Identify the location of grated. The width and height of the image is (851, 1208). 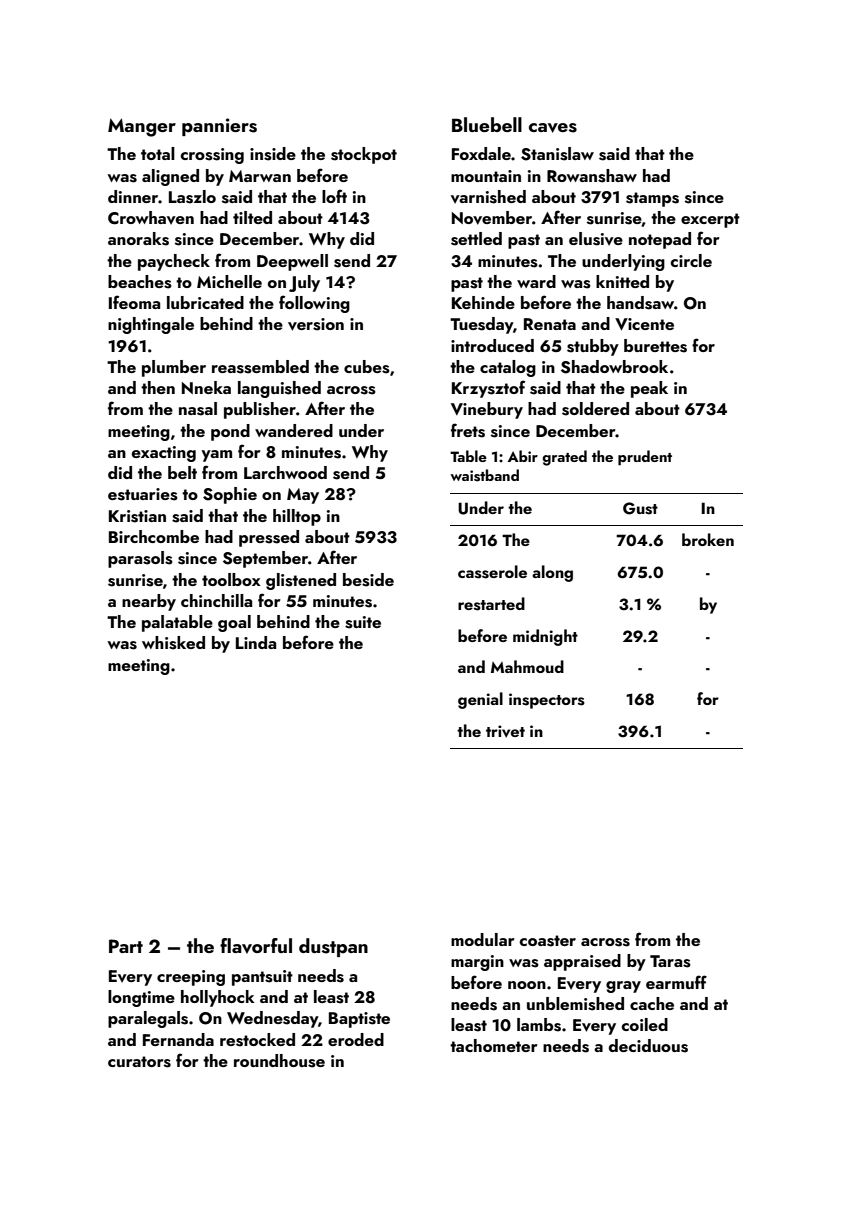
(564, 458).
